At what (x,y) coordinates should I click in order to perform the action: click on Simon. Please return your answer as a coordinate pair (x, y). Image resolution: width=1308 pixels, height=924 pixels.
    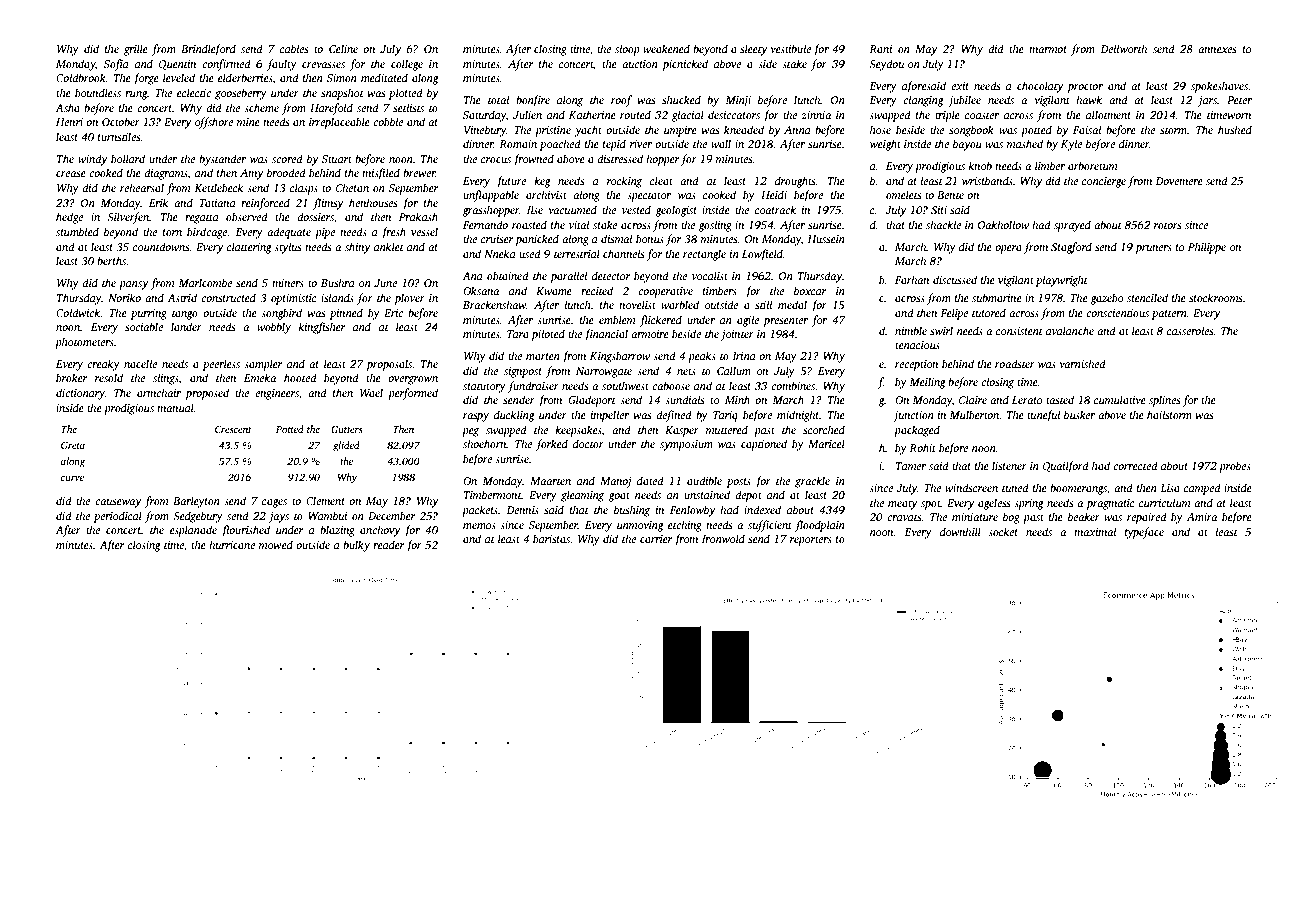
    Looking at the image, I should click on (342, 78).
